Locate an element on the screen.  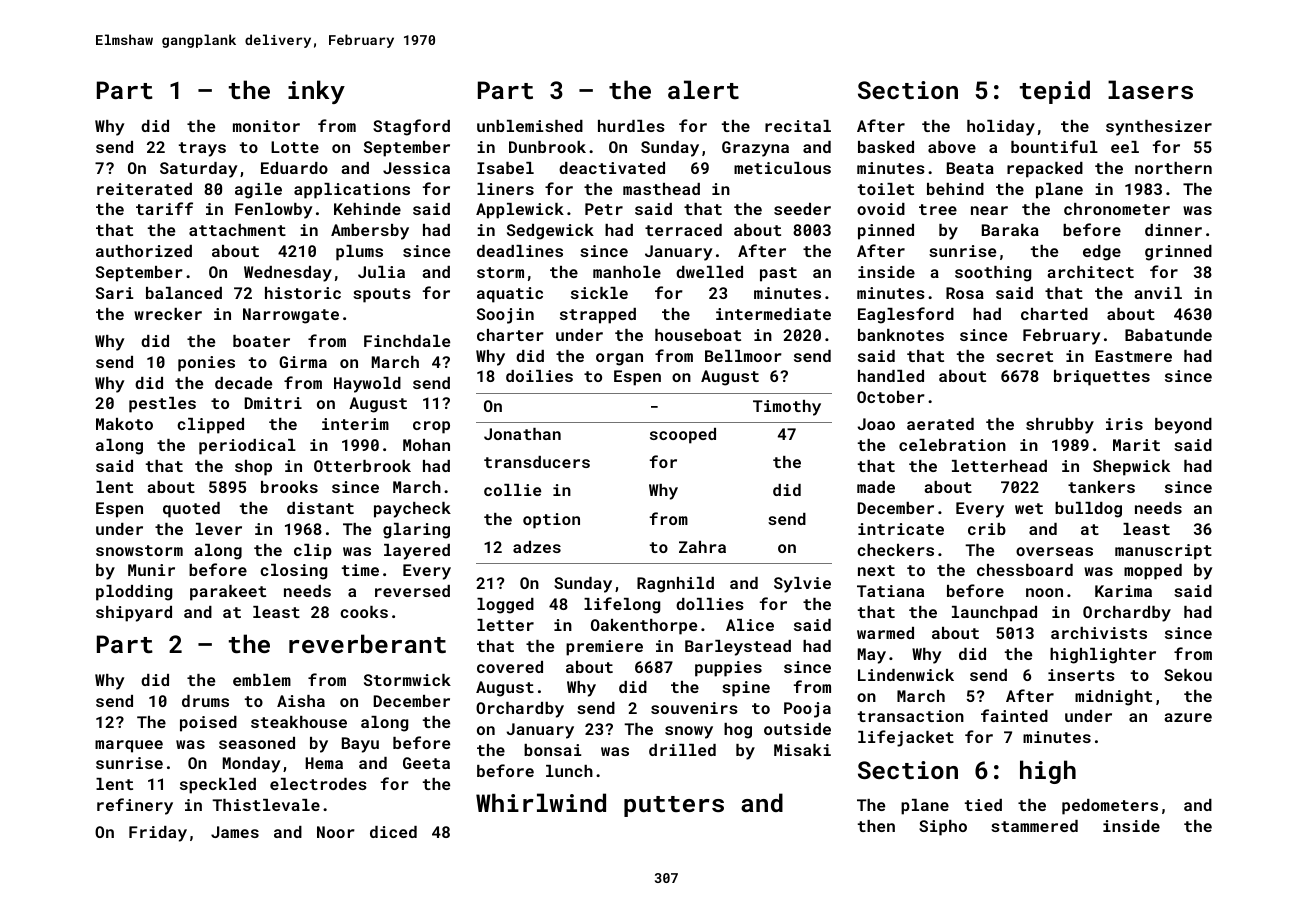
secret is located at coordinates (1024, 356).
